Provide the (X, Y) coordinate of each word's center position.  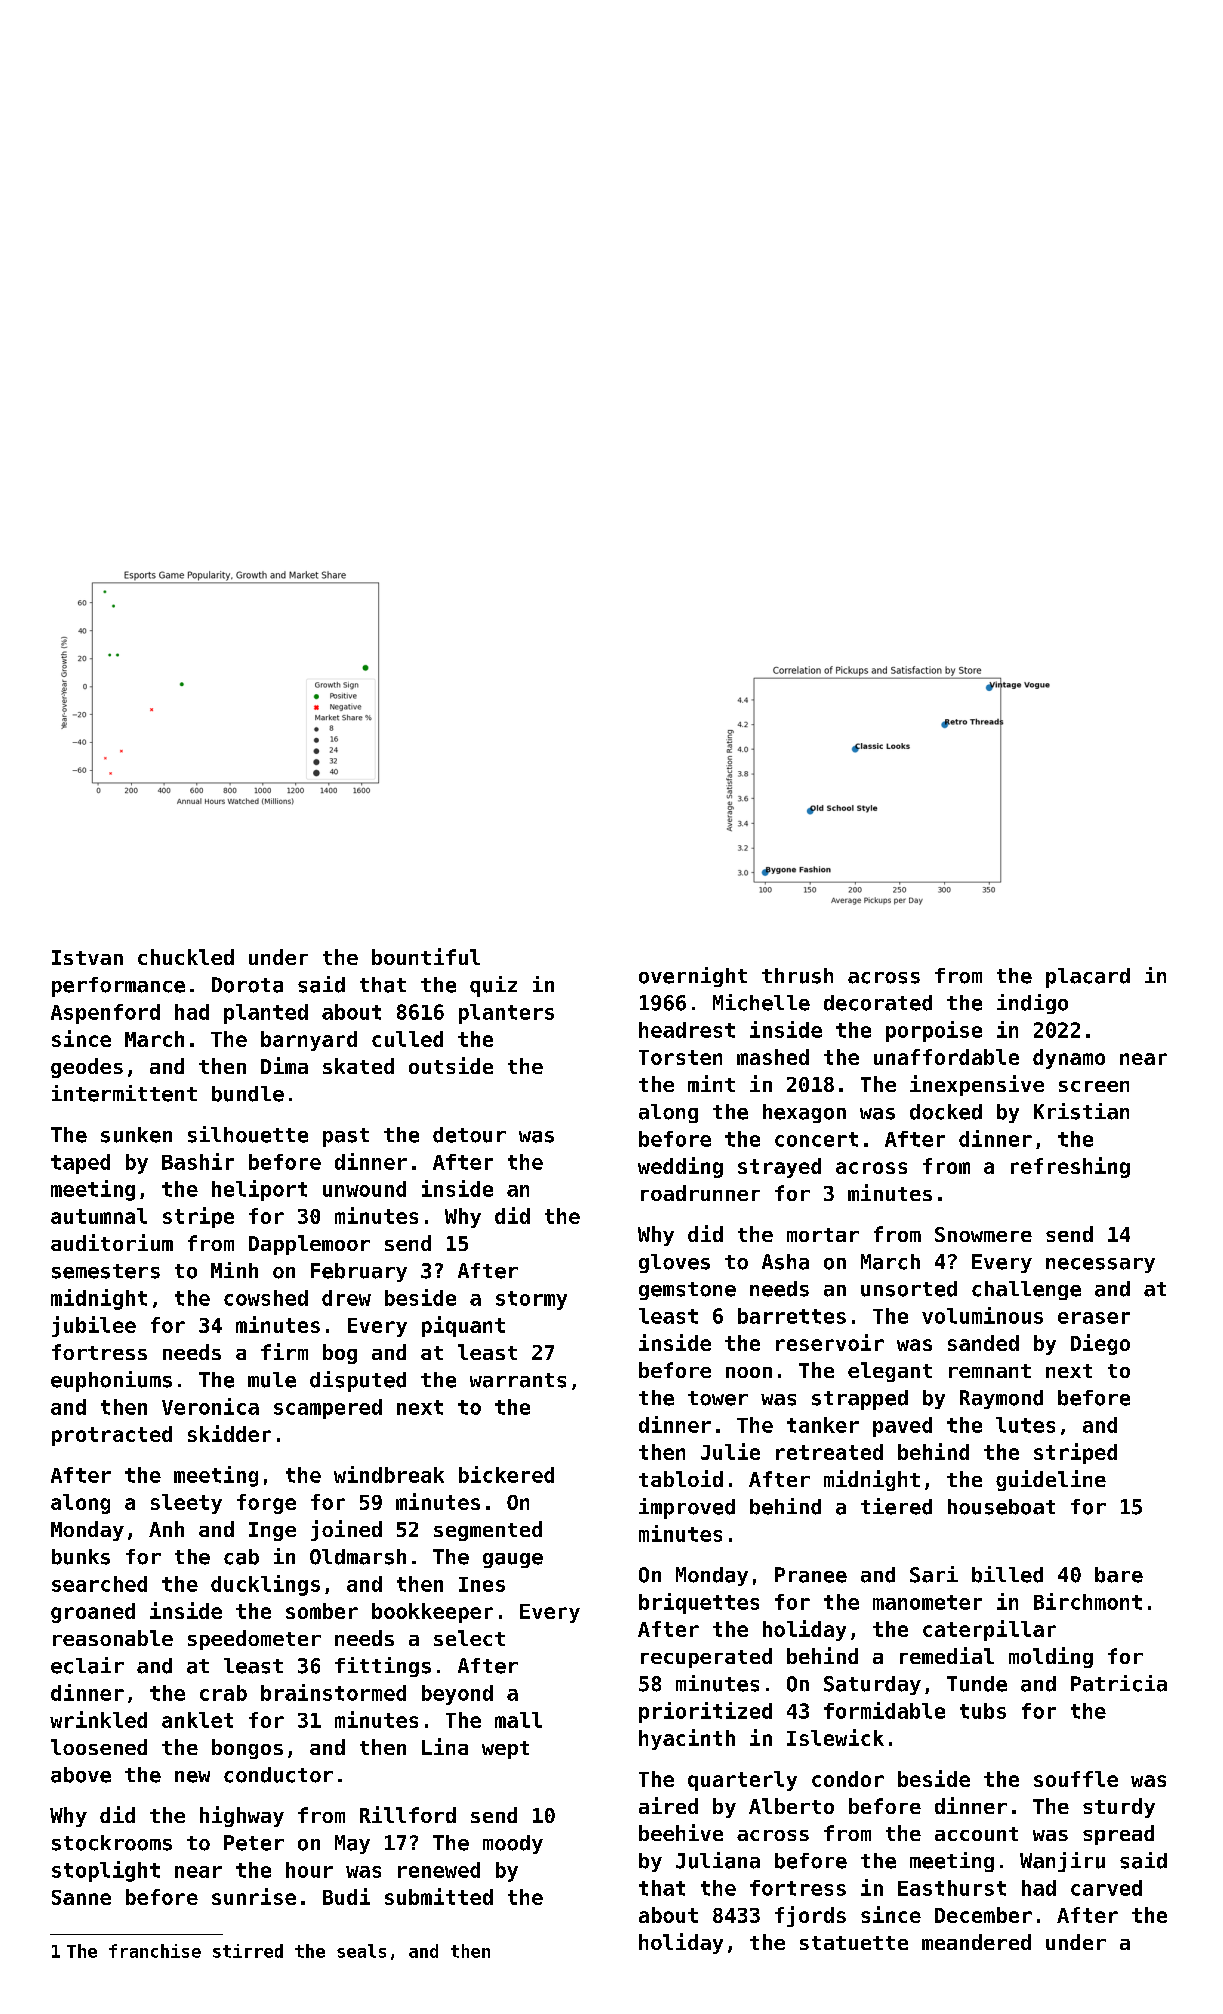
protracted (112, 1436)
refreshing (1070, 1167)
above (81, 1775)
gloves (674, 1263)
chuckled (186, 957)
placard (1088, 978)
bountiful (426, 956)
